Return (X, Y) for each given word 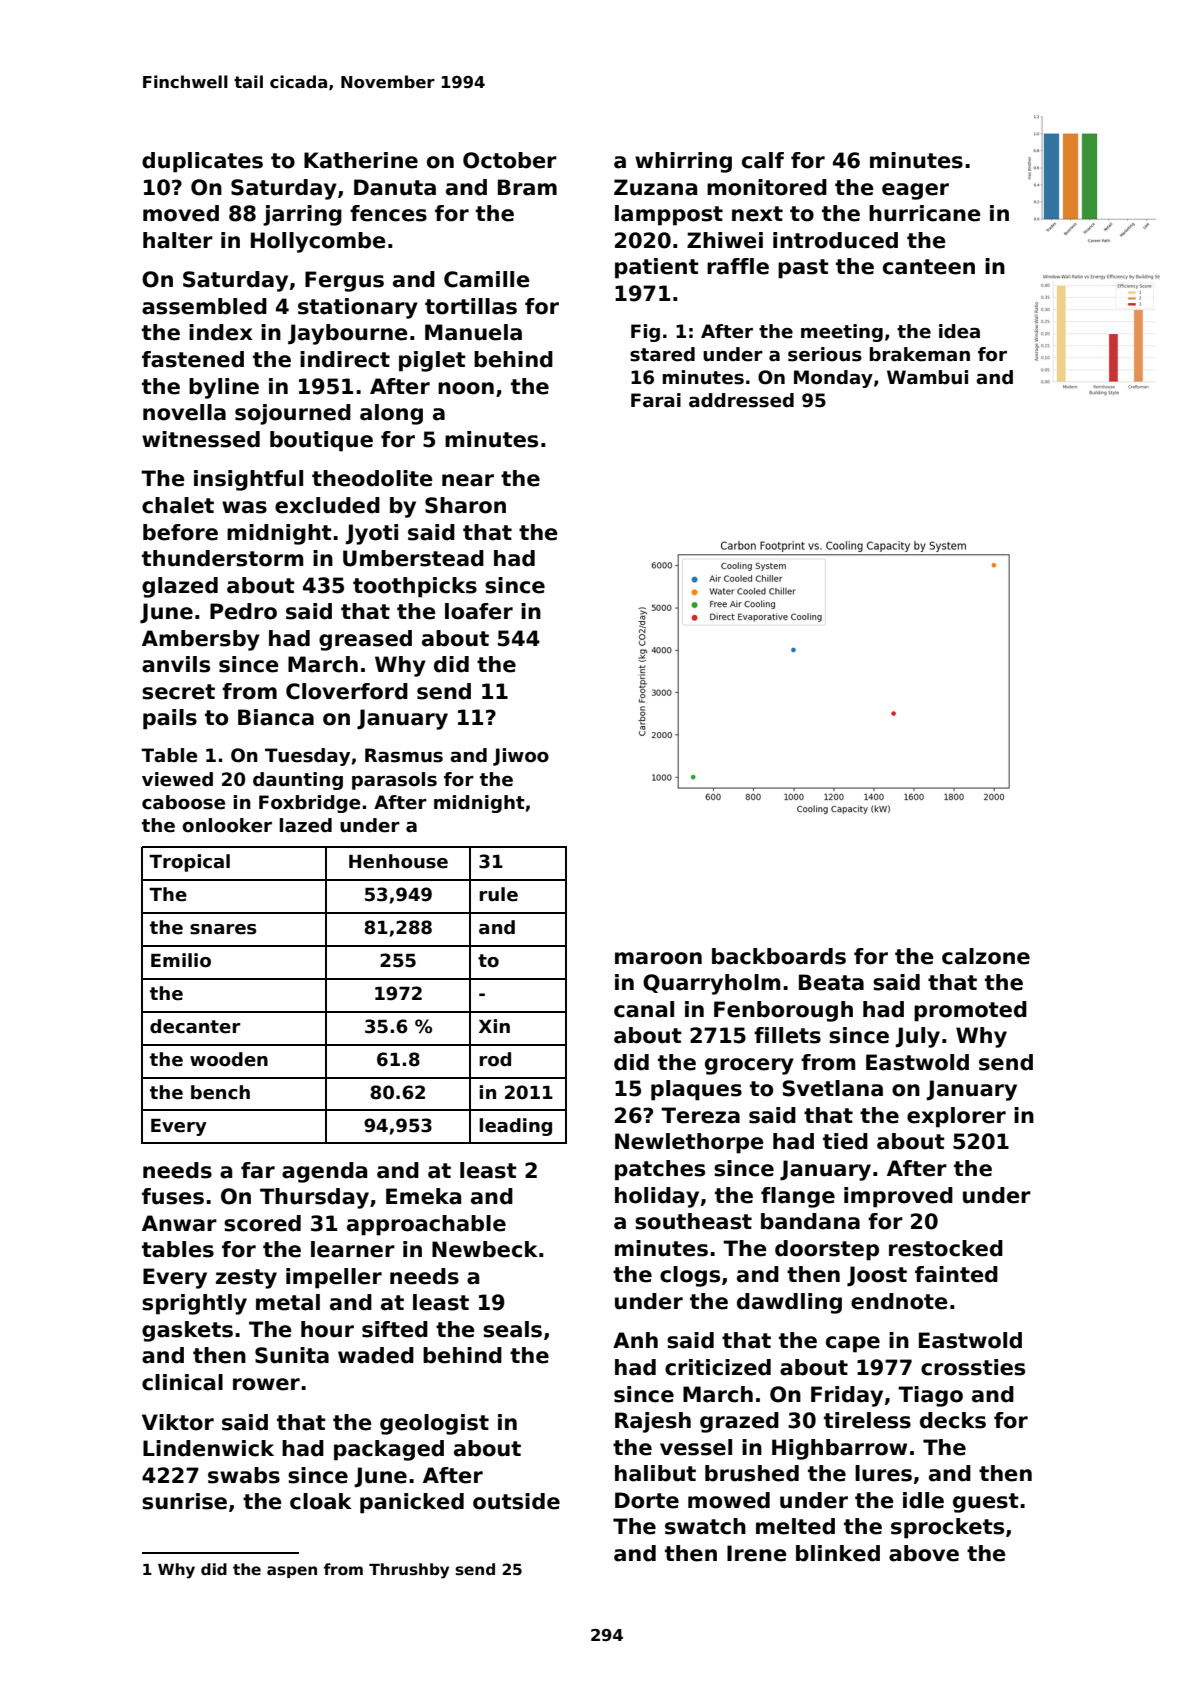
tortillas (471, 306)
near (468, 480)
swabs (244, 1475)
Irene (757, 1553)
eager (915, 191)
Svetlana (833, 1088)
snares (223, 929)
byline (224, 388)
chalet (178, 505)
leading (515, 1127)
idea (959, 331)
